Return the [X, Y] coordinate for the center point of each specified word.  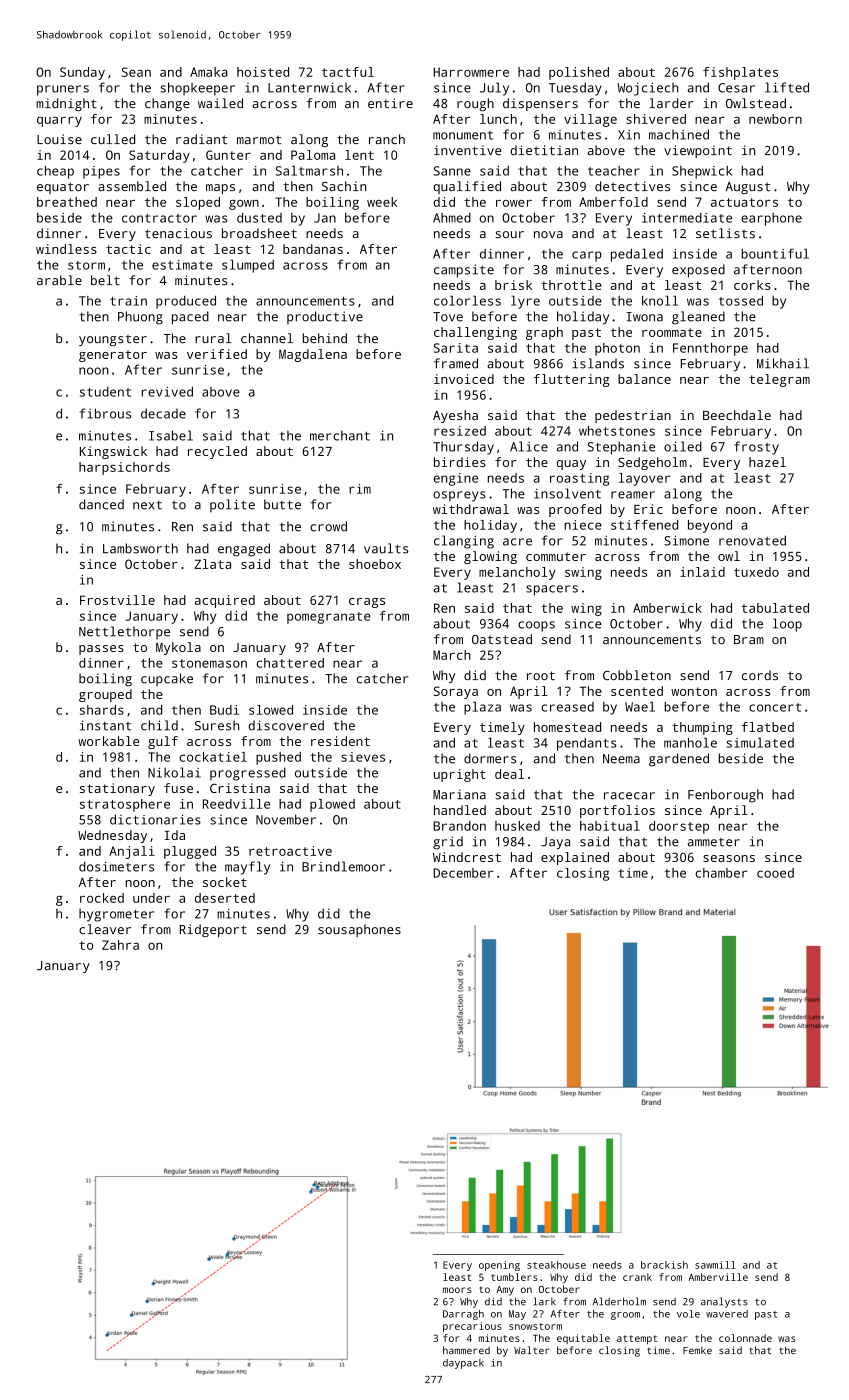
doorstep [679, 827]
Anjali [132, 852]
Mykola [178, 648]
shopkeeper [197, 89]
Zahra [120, 945]
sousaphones [359, 930]
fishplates [740, 73]
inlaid [702, 572]
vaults [386, 548]
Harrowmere [471, 72]
